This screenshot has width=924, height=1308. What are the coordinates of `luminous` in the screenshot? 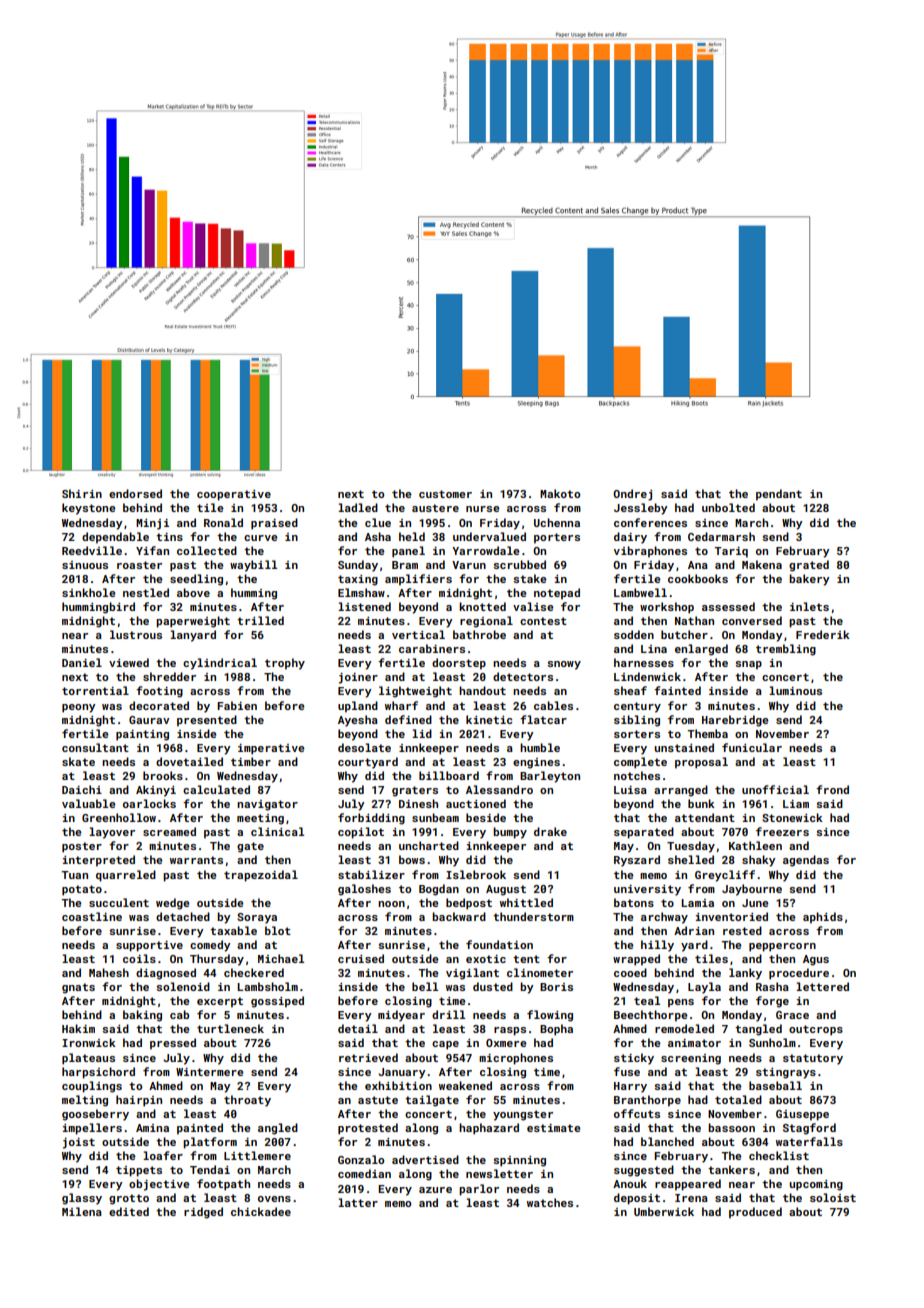 It's located at (795, 690).
